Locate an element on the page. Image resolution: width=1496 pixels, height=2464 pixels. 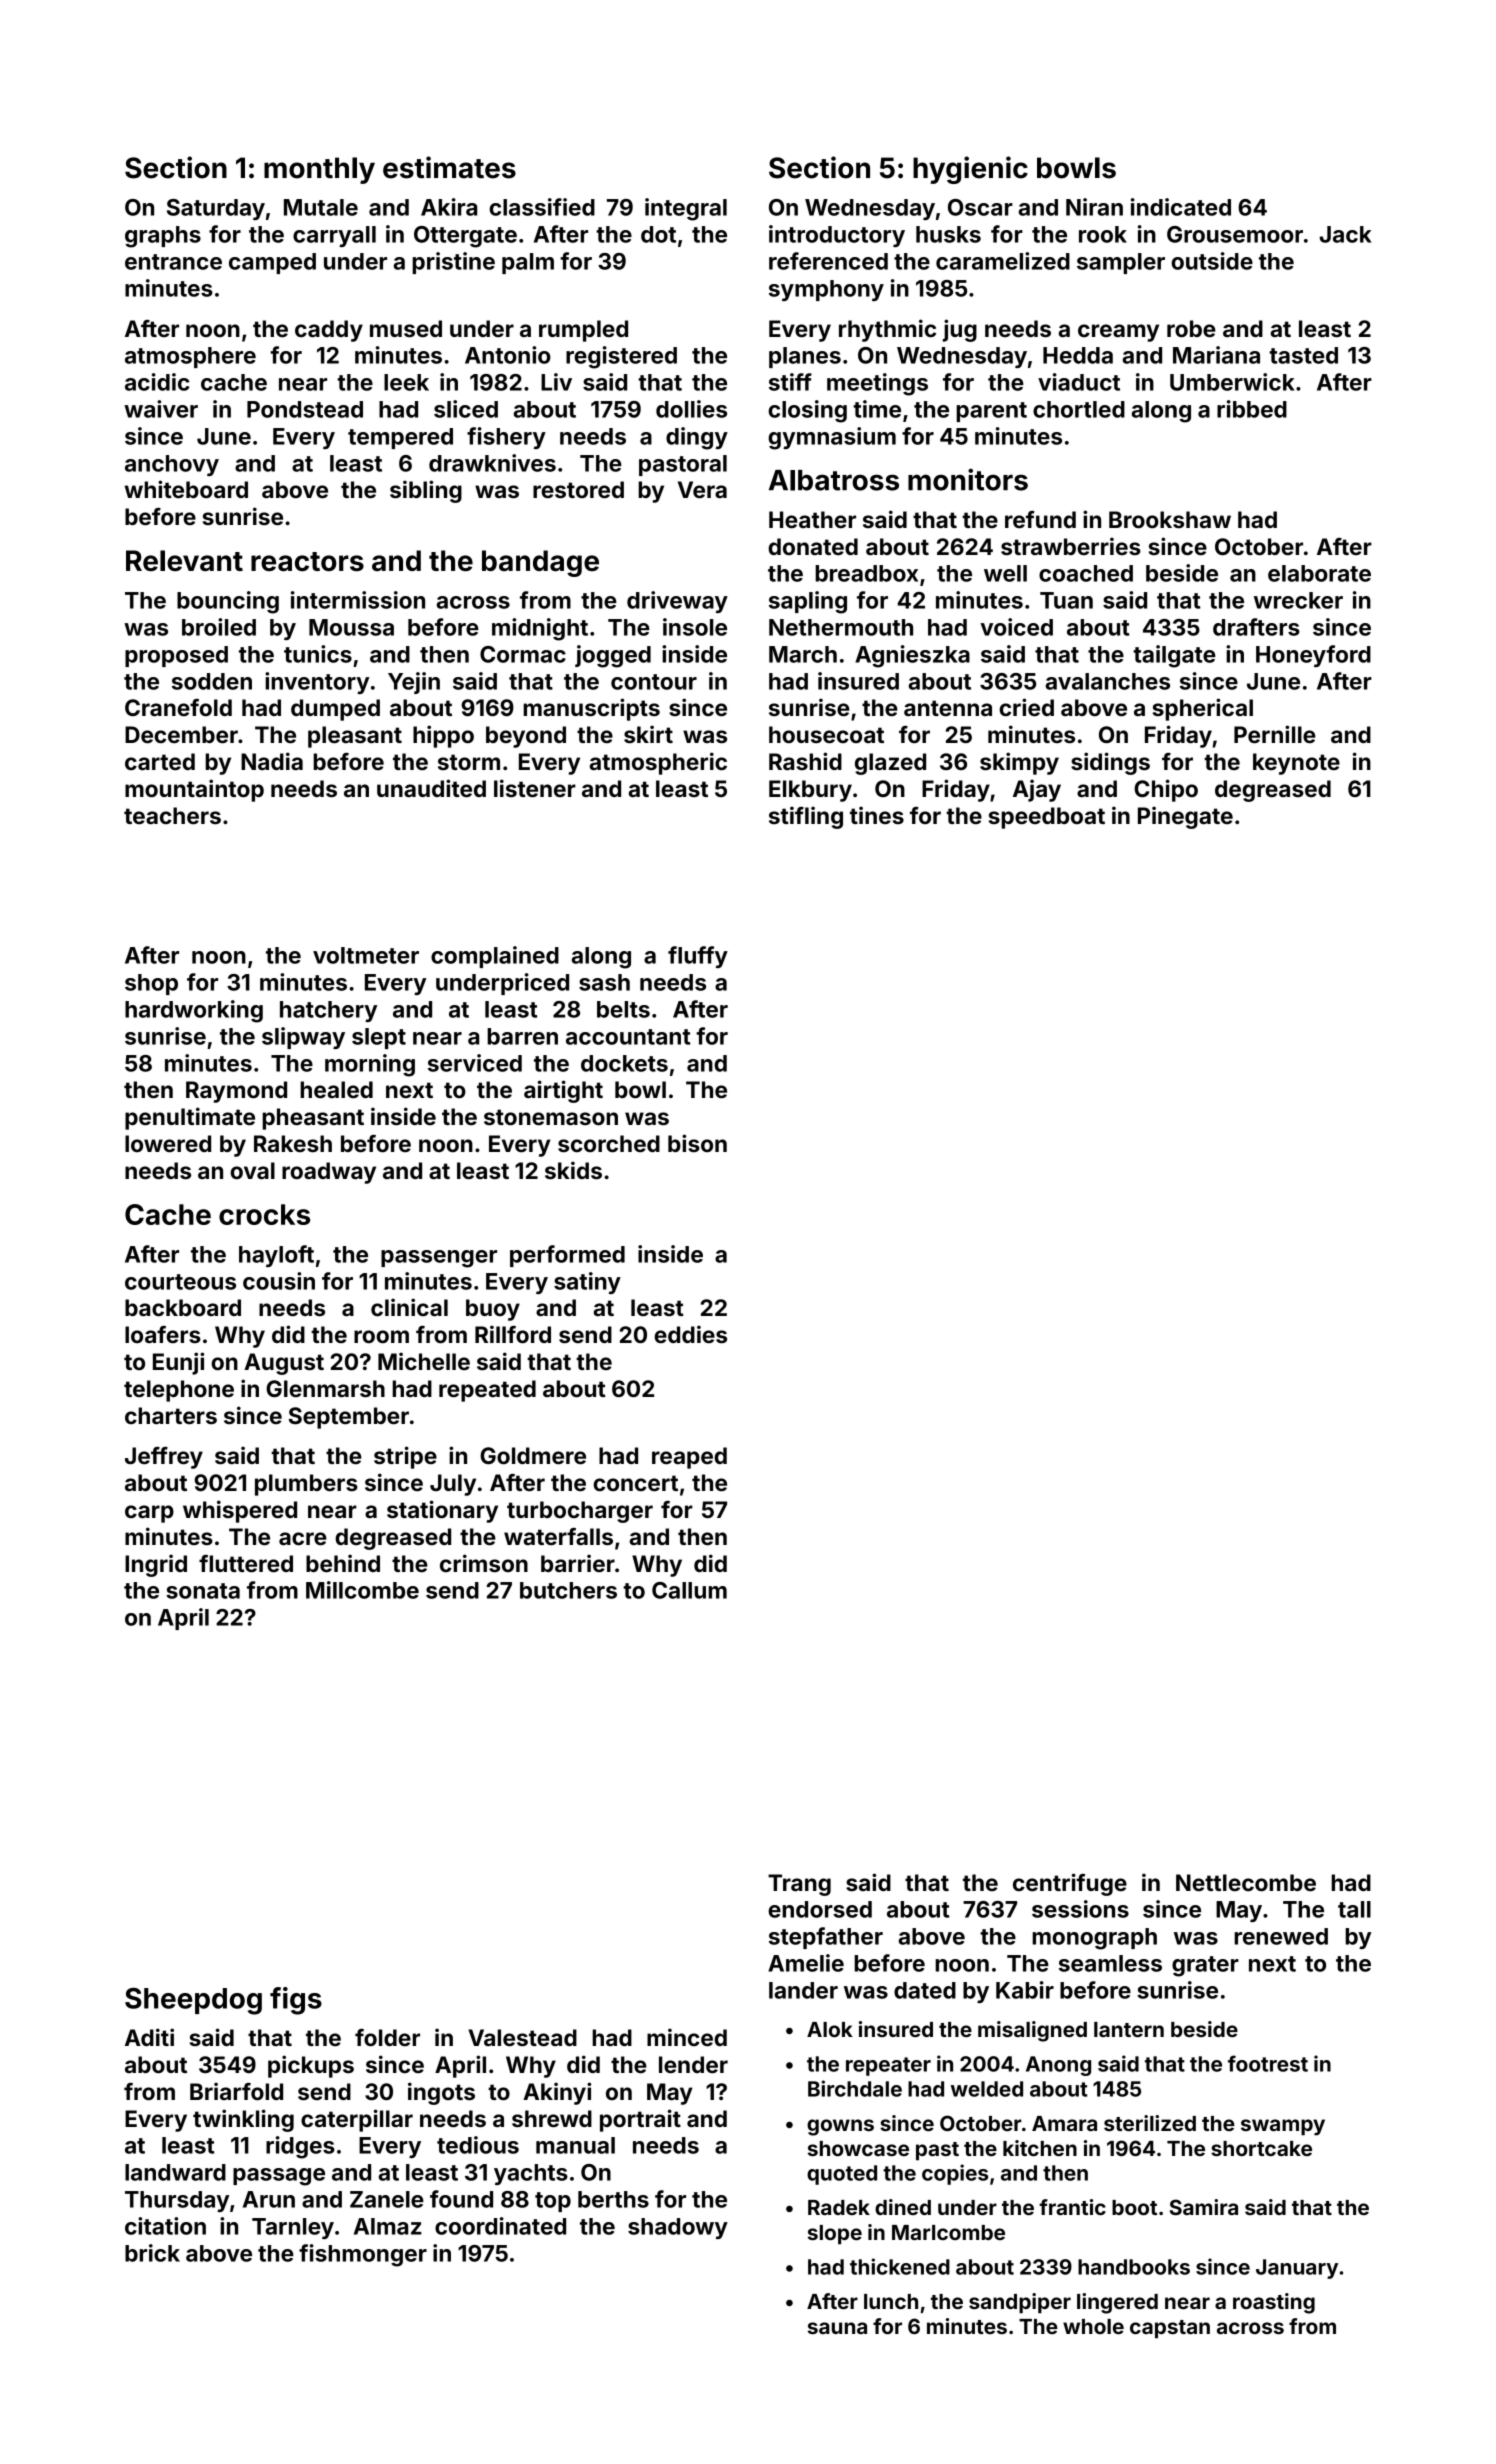
sauna is located at coordinates (837, 2328).
